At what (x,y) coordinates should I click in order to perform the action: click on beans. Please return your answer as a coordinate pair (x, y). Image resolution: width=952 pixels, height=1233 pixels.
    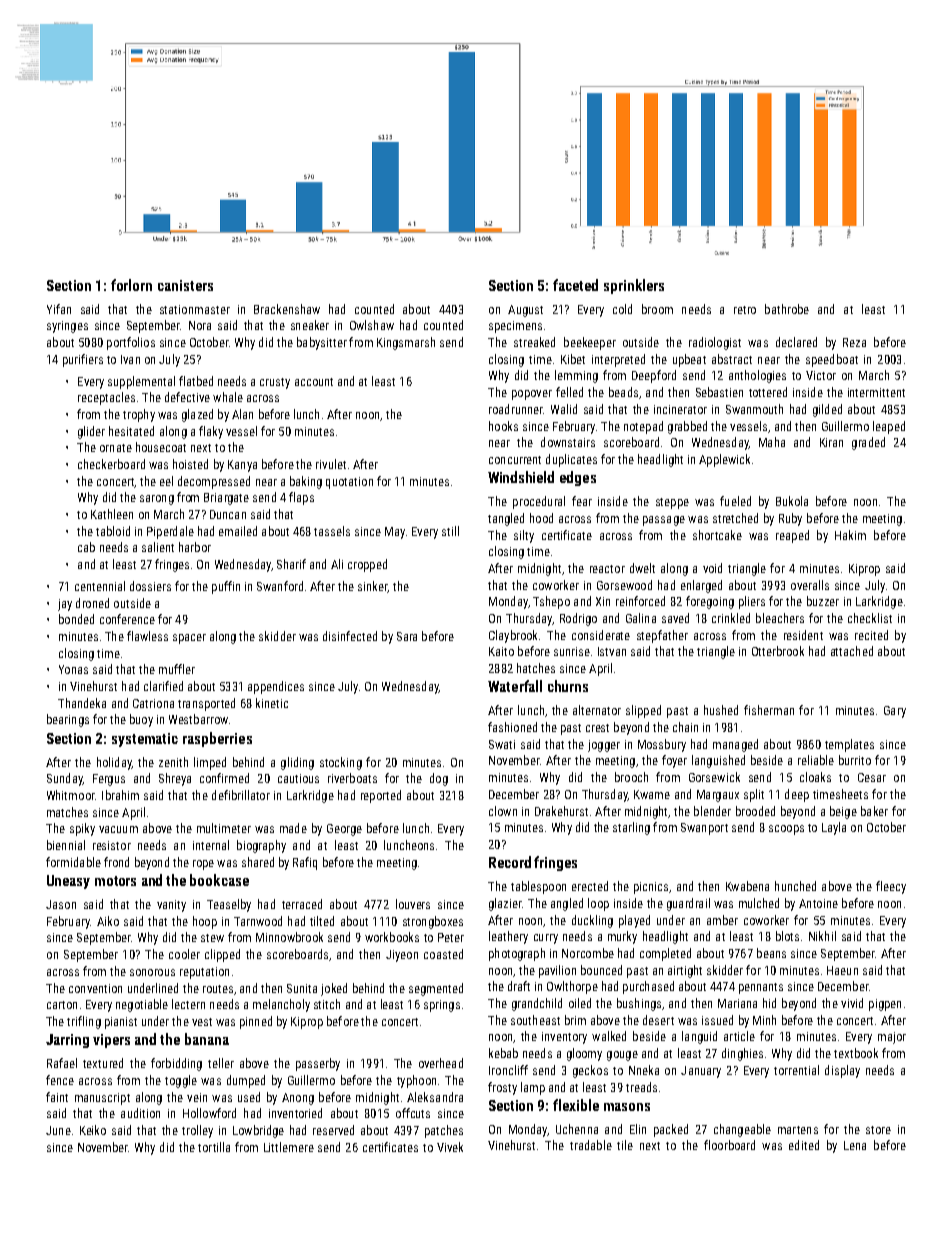
    Looking at the image, I should click on (771, 953).
